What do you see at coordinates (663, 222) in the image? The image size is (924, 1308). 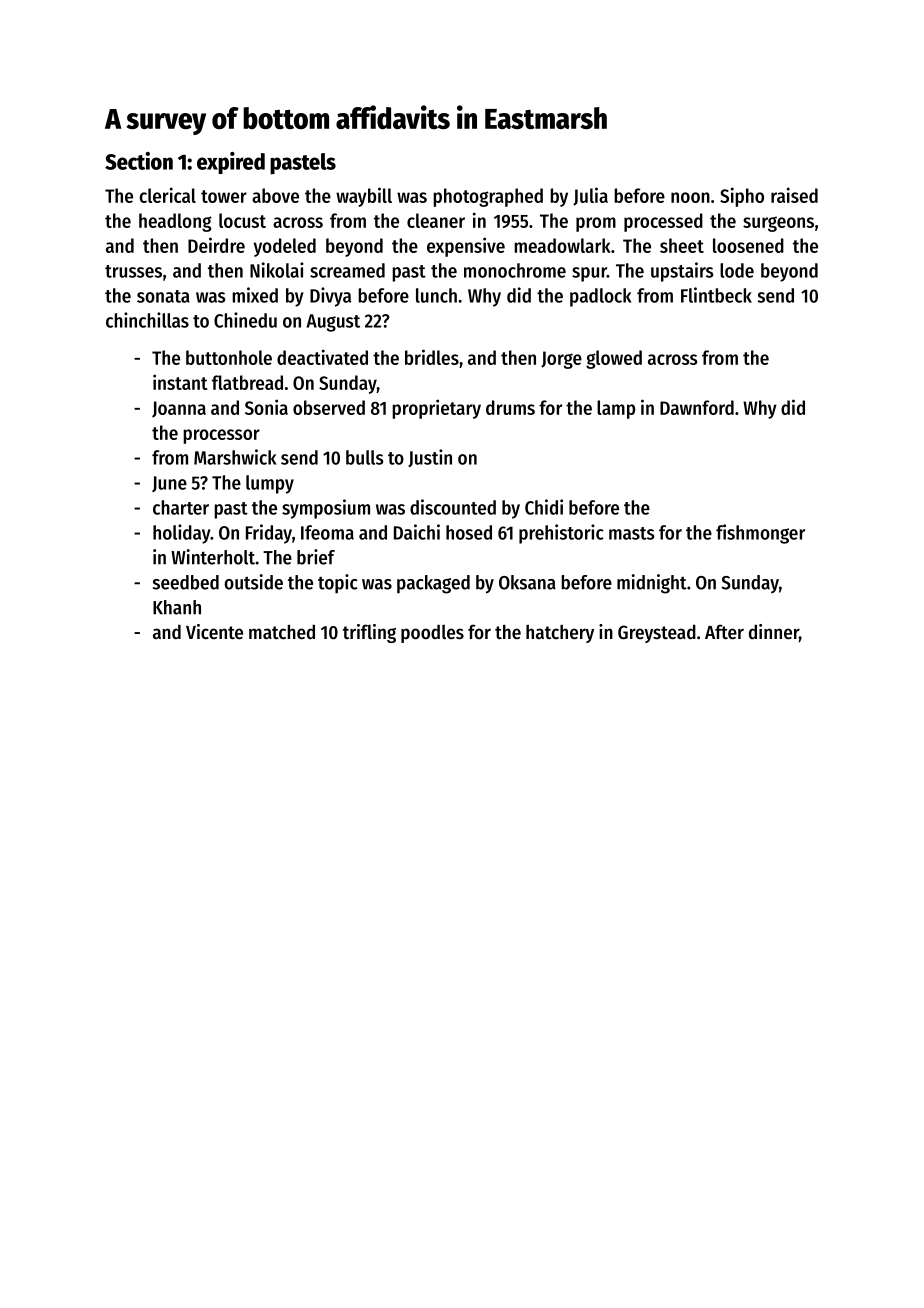 I see `processed` at bounding box center [663, 222].
